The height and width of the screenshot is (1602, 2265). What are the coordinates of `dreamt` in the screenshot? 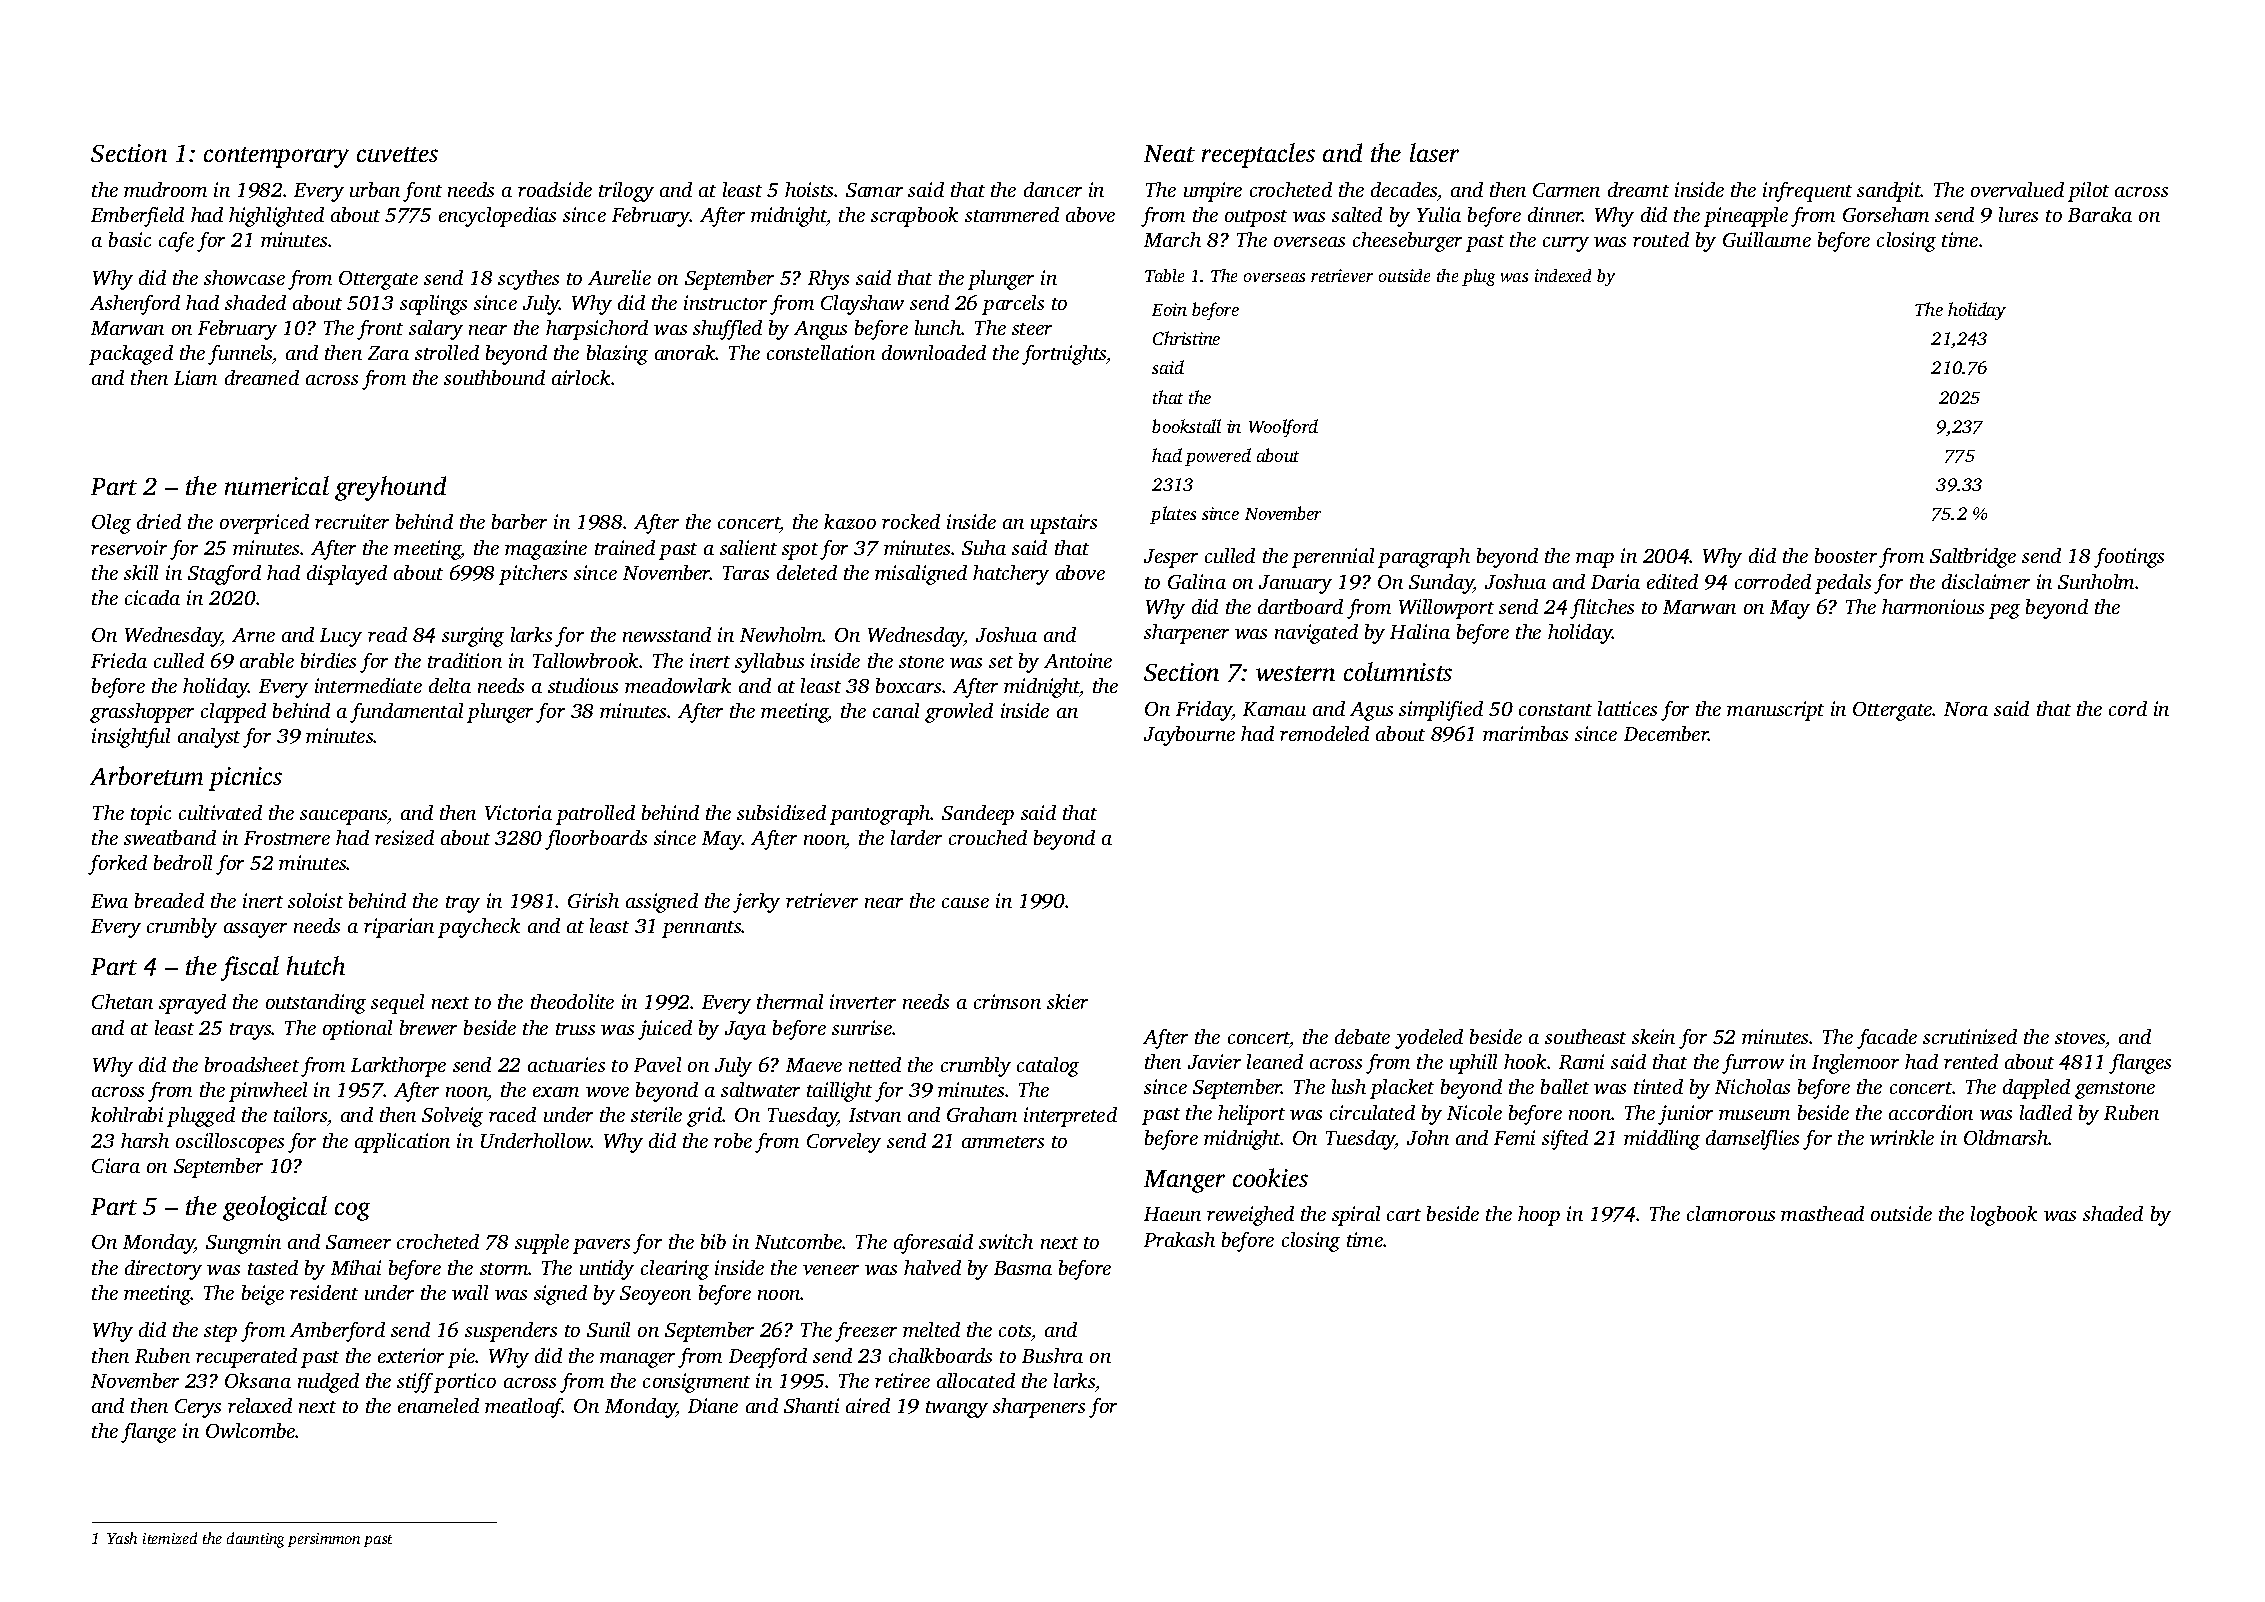 It's located at (1638, 189).
